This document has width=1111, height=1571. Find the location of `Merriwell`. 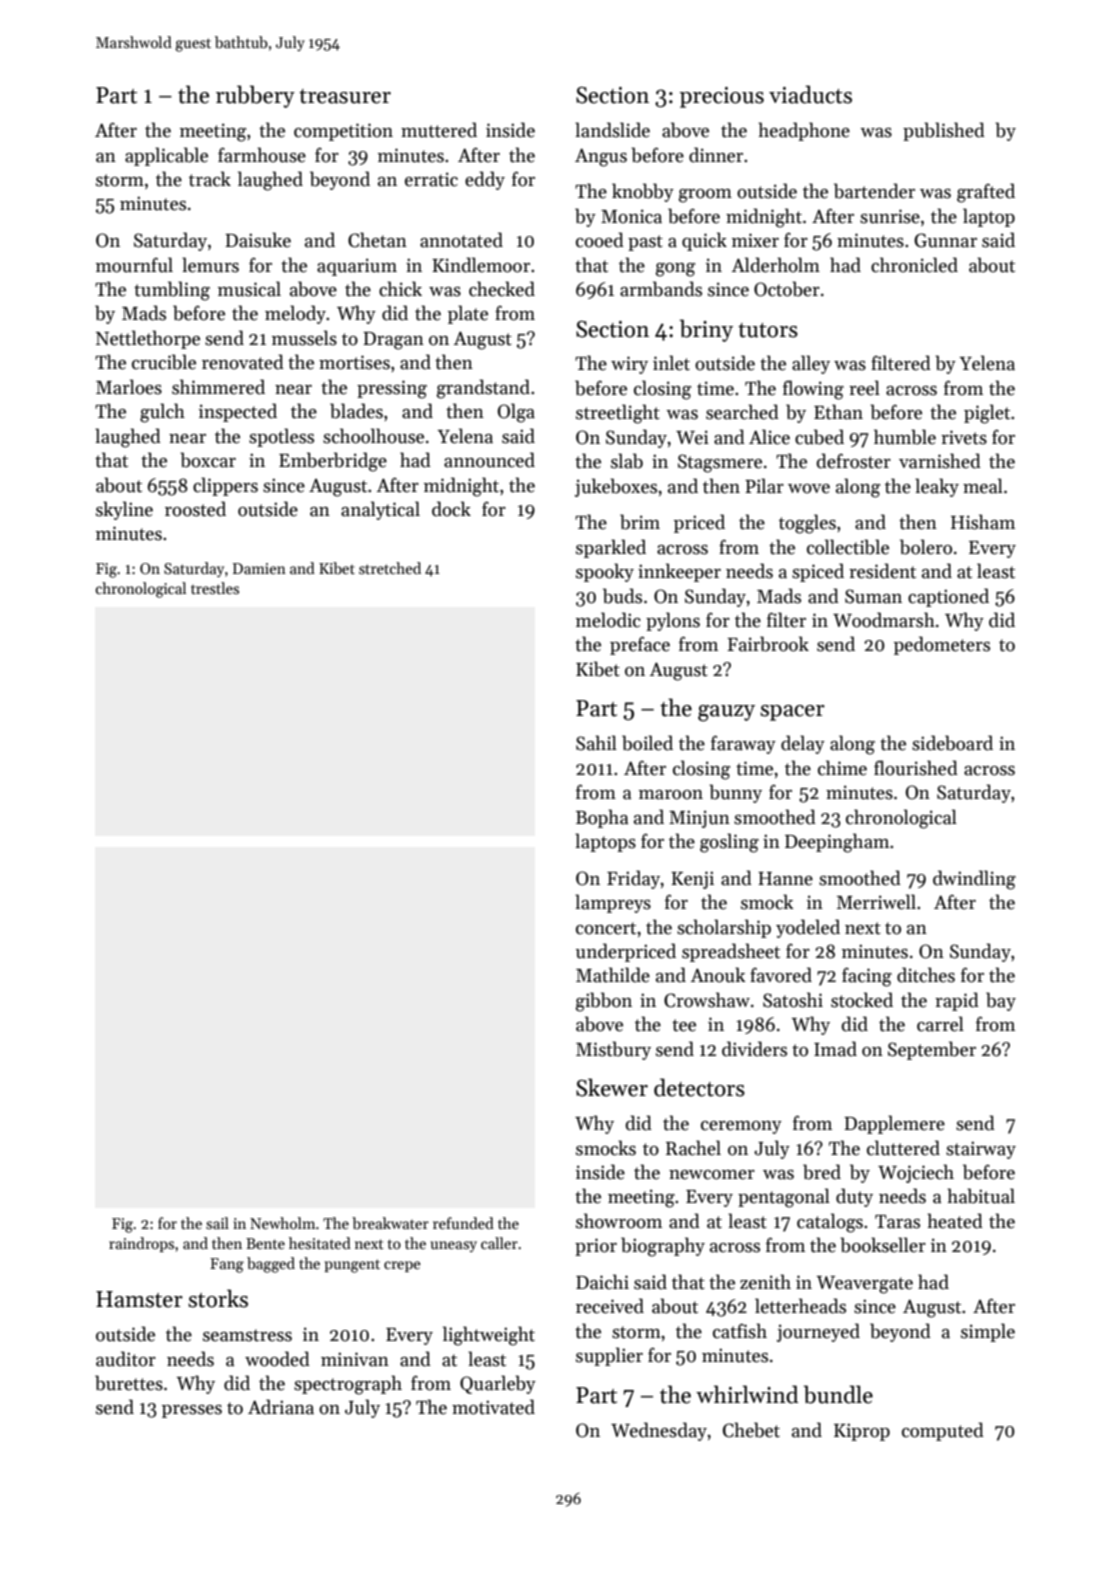

Merriwell is located at coordinates (876, 902).
